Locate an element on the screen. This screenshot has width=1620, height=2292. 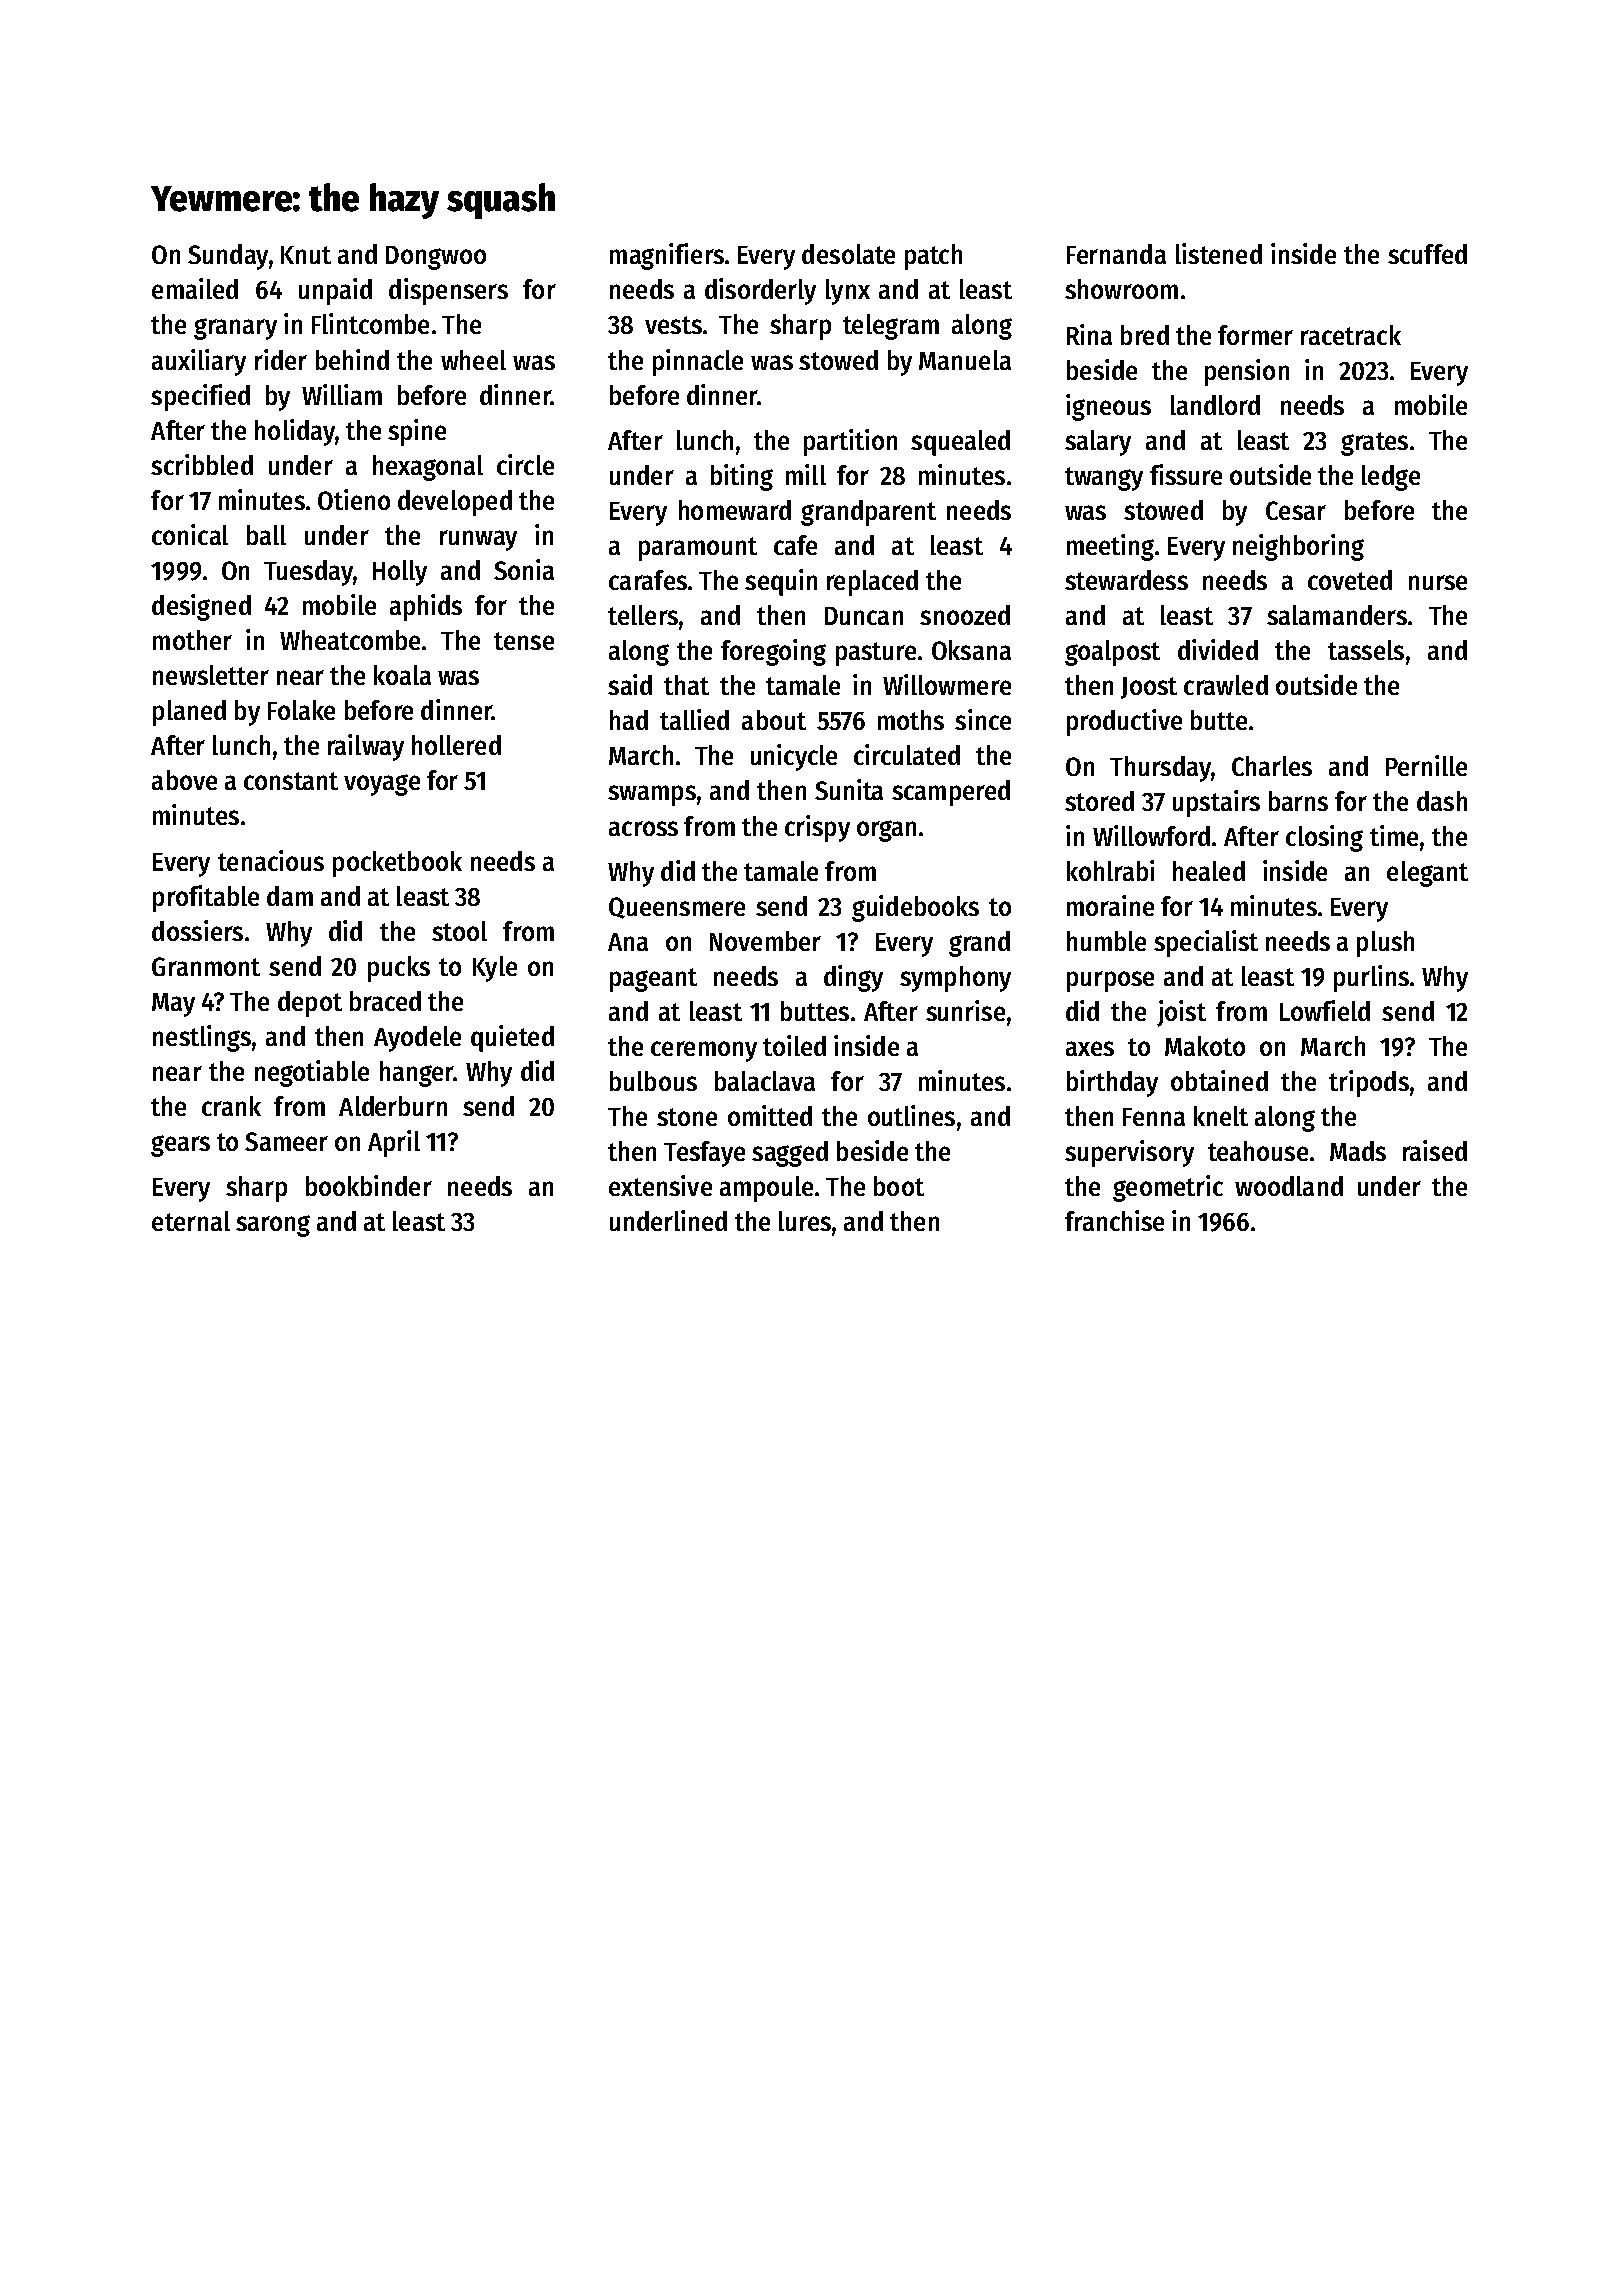
Alderburn is located at coordinates (393, 1106).
